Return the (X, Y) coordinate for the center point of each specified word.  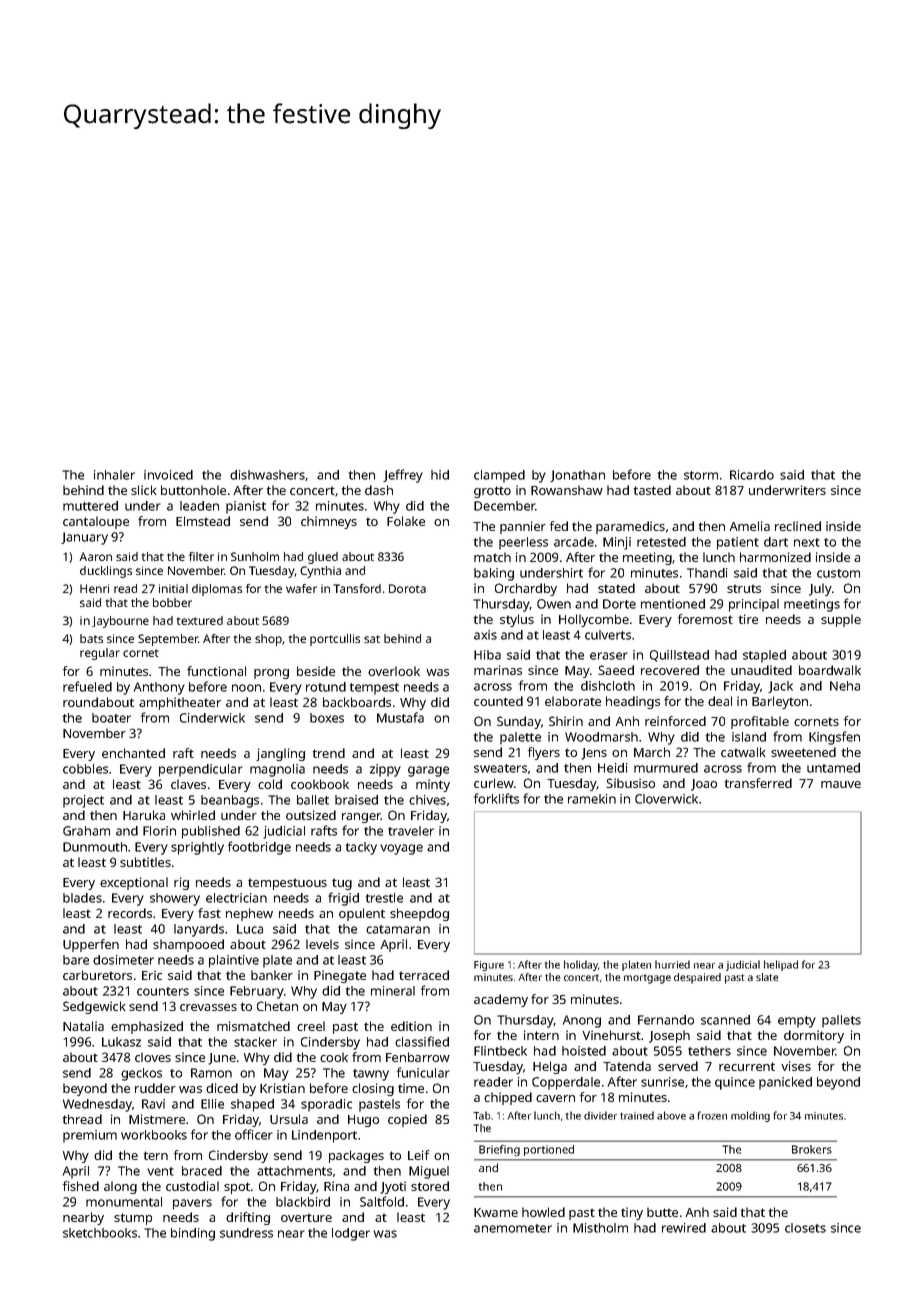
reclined (798, 526)
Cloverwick (666, 799)
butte (662, 1212)
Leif (418, 1155)
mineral (393, 991)
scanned (725, 1020)
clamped (499, 476)
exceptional (134, 883)
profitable (760, 722)
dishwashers (267, 475)
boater (111, 718)
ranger (361, 818)
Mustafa (400, 717)
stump (133, 1219)
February (257, 992)
